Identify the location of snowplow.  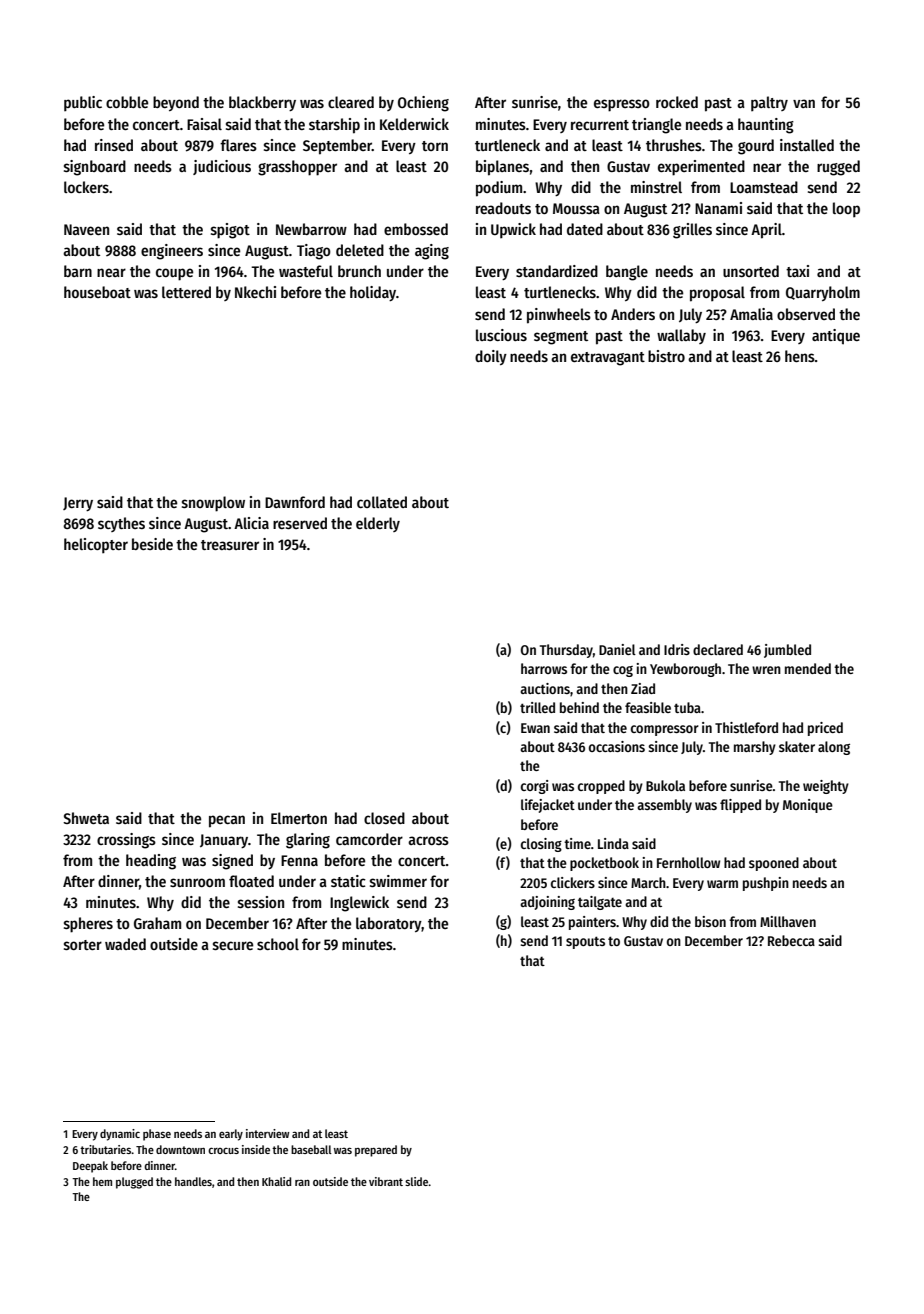
(213, 504).
